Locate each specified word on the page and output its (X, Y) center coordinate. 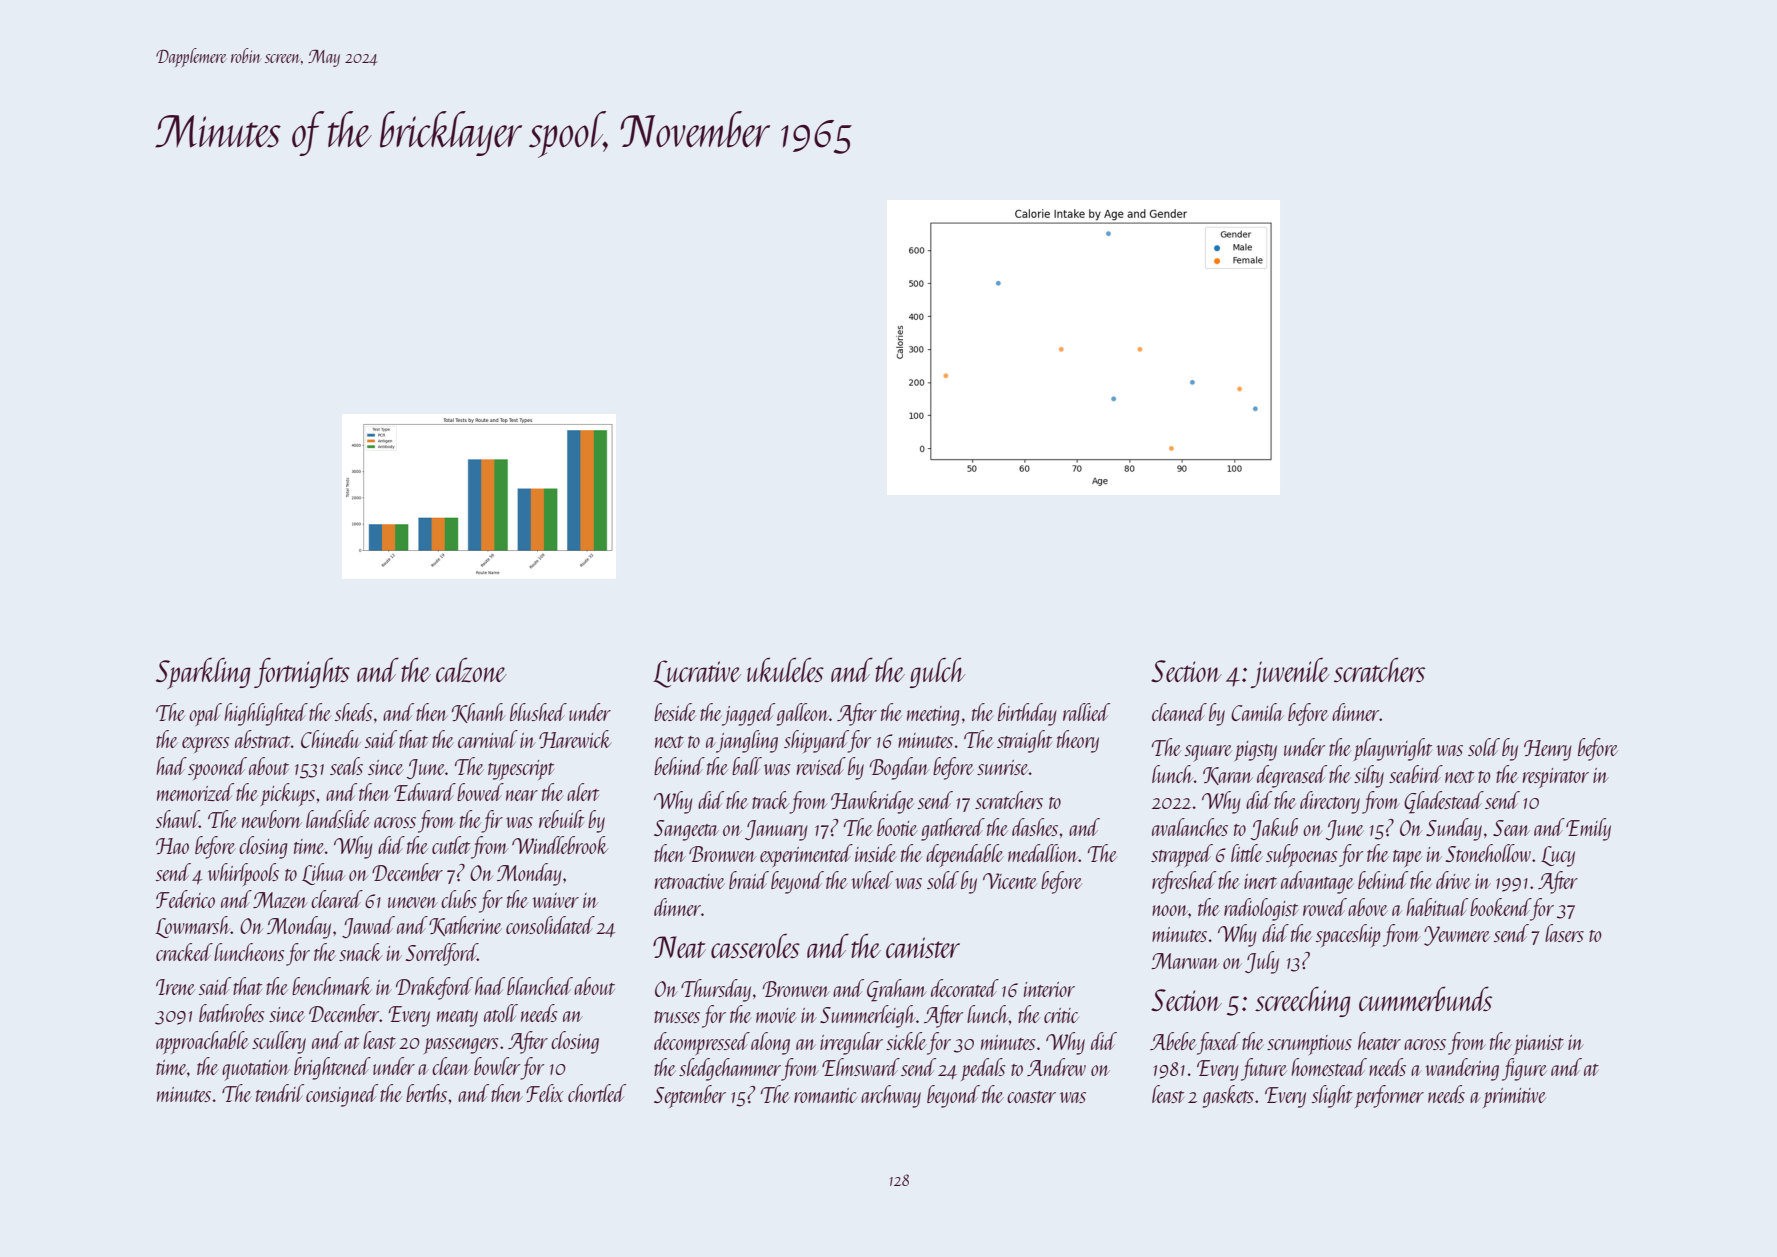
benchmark (332, 986)
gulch (937, 672)
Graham (897, 990)
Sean (1511, 828)
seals (346, 766)
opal (205, 714)
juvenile (1290, 673)
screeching (1303, 1001)
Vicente (1010, 881)
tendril (280, 1093)
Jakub (1274, 829)
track (770, 800)
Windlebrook (560, 845)
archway (891, 1096)
